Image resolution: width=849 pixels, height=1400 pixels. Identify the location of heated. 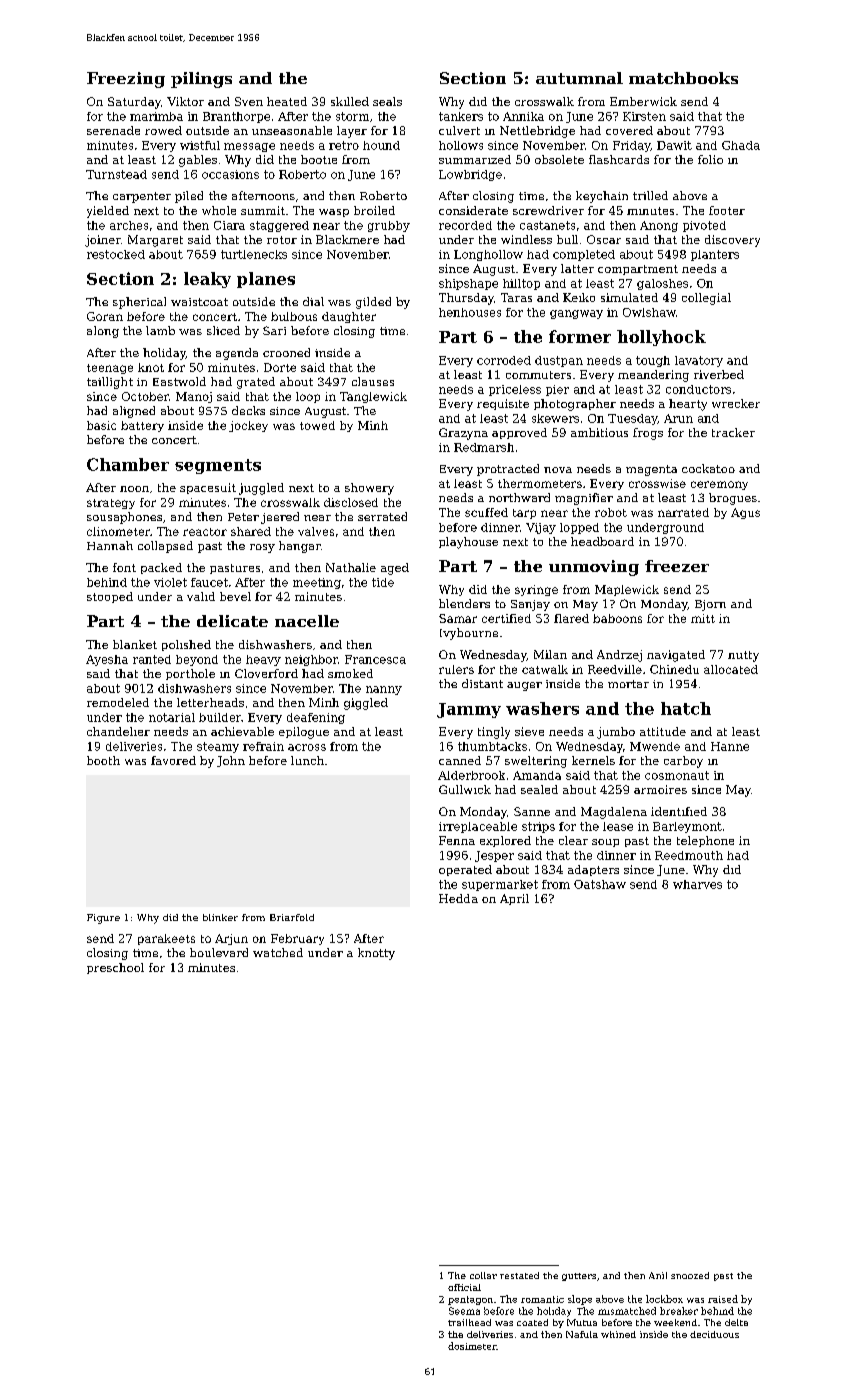
(287, 101).
